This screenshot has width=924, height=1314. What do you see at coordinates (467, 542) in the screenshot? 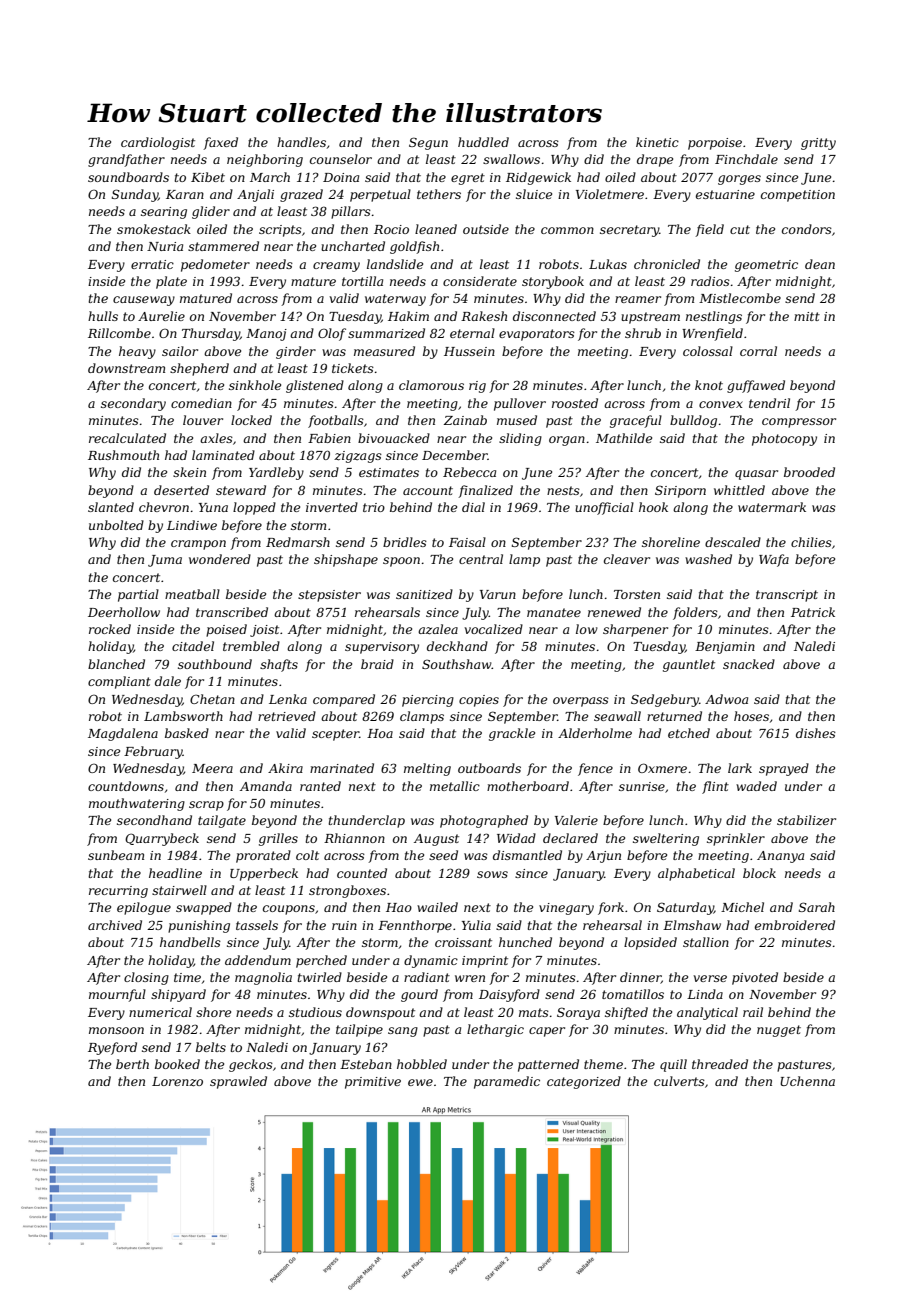
I see `Faisal` at bounding box center [467, 542].
